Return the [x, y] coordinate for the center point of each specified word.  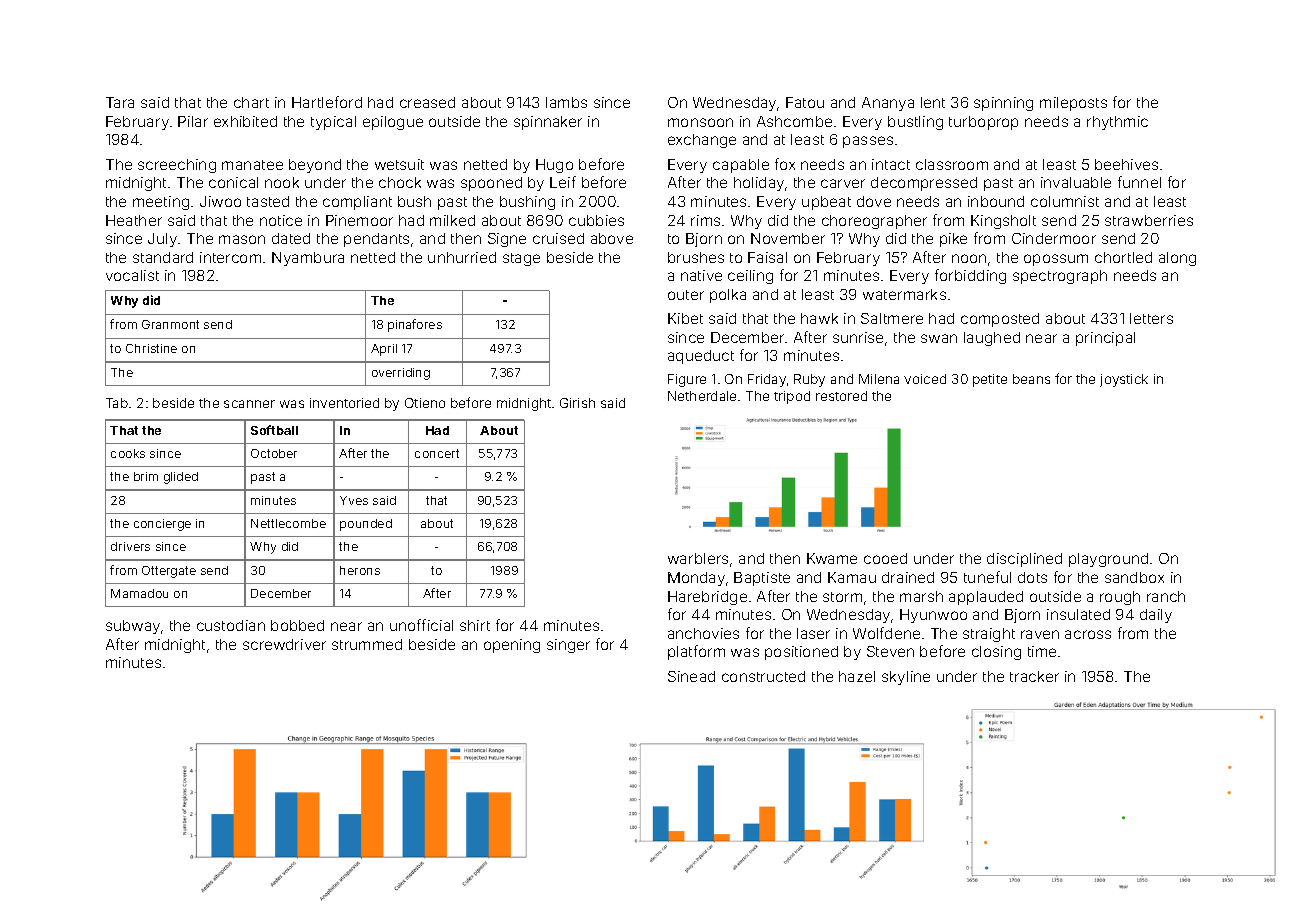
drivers [130, 546]
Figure [687, 380]
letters [1151, 318]
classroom [952, 164]
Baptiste [762, 579]
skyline [906, 678]
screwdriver [284, 644]
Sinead [691, 676]
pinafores [415, 325]
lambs [566, 102]
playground [1108, 560]
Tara [120, 102]
